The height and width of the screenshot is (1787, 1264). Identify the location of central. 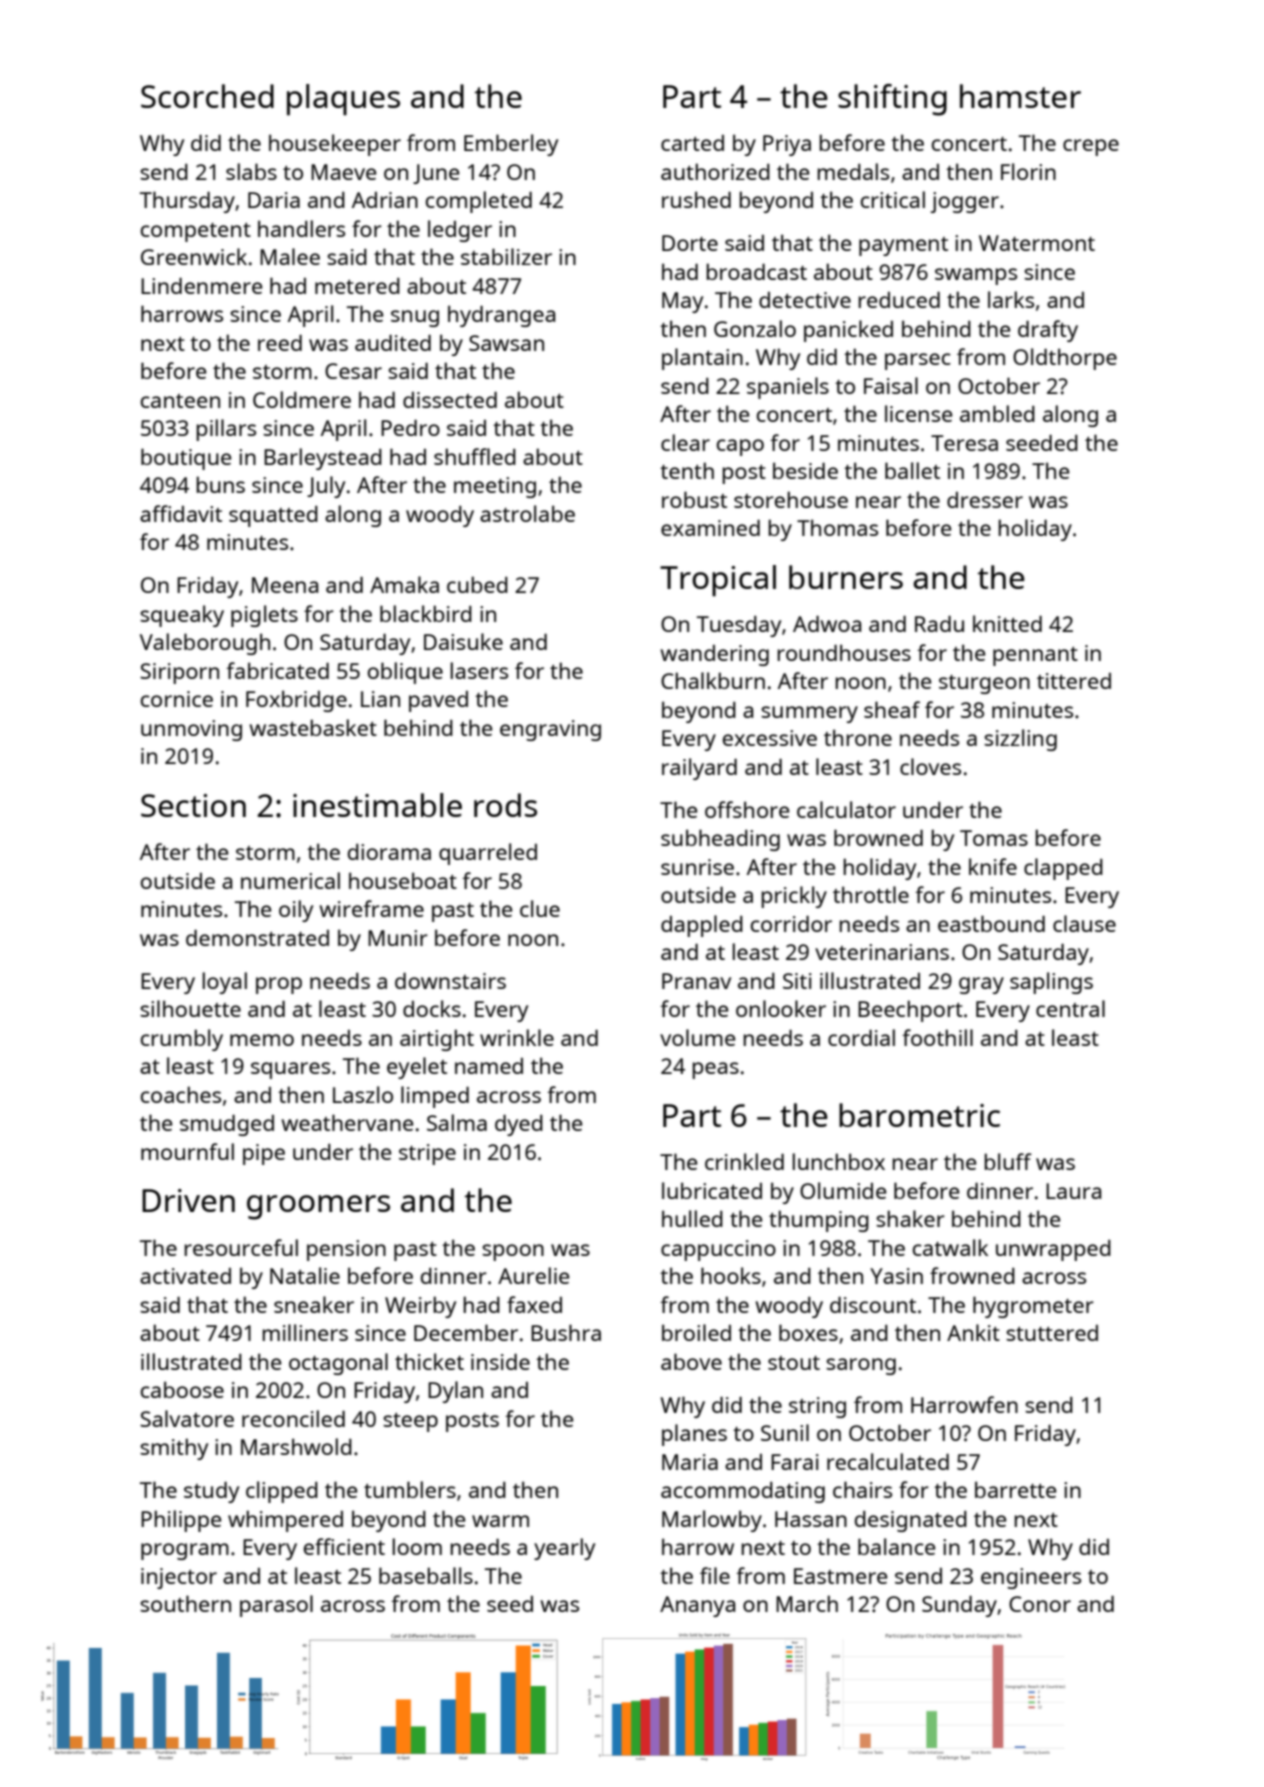
(1070, 1008).
